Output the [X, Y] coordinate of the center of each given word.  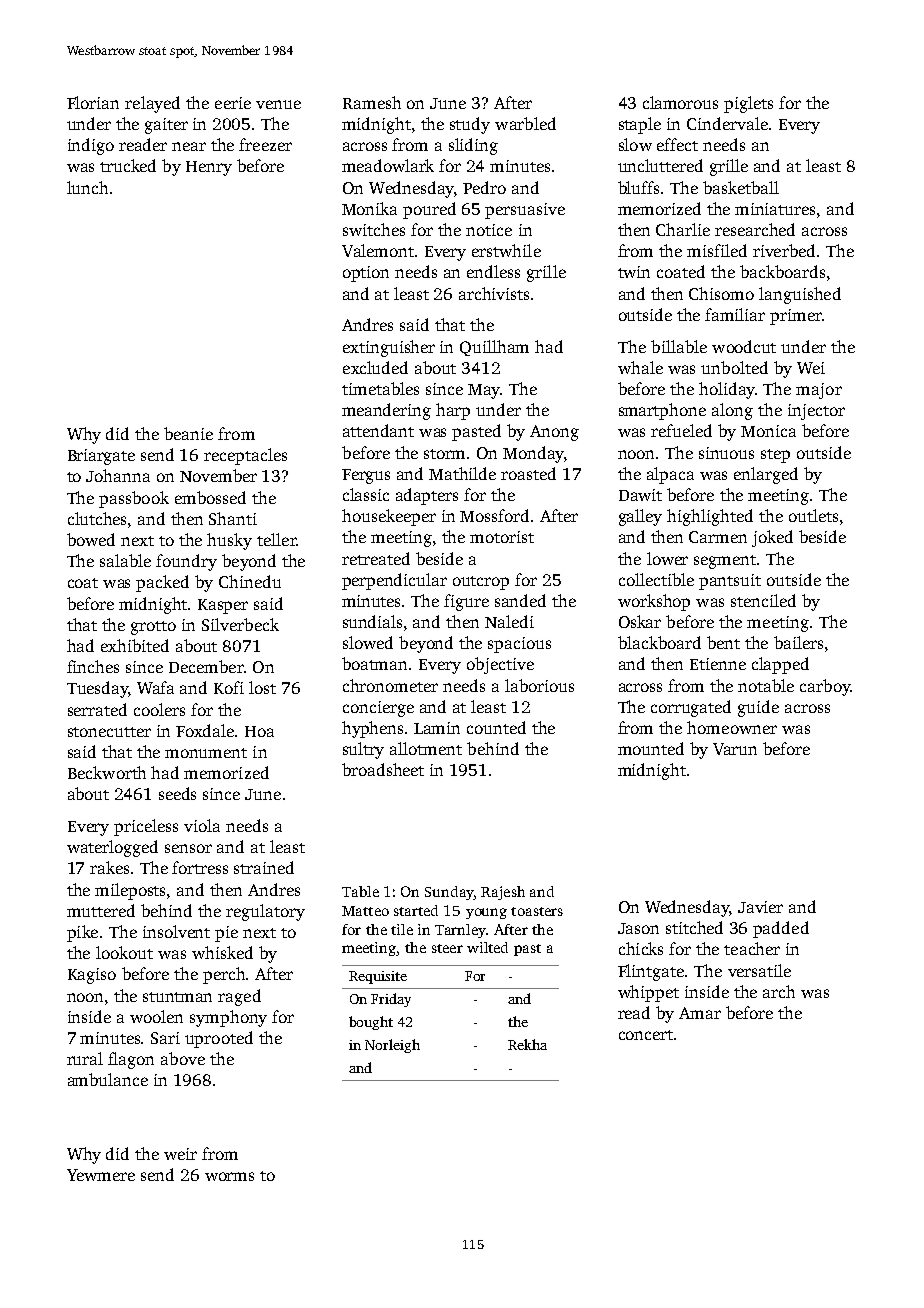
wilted [487, 947]
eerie [233, 103]
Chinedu [250, 581]
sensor [188, 848]
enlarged [766, 475]
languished [800, 295]
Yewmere [101, 1175]
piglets [748, 104]
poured [429, 210]
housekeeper [389, 517]
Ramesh [372, 102]
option [366, 274]
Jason [638, 928]
